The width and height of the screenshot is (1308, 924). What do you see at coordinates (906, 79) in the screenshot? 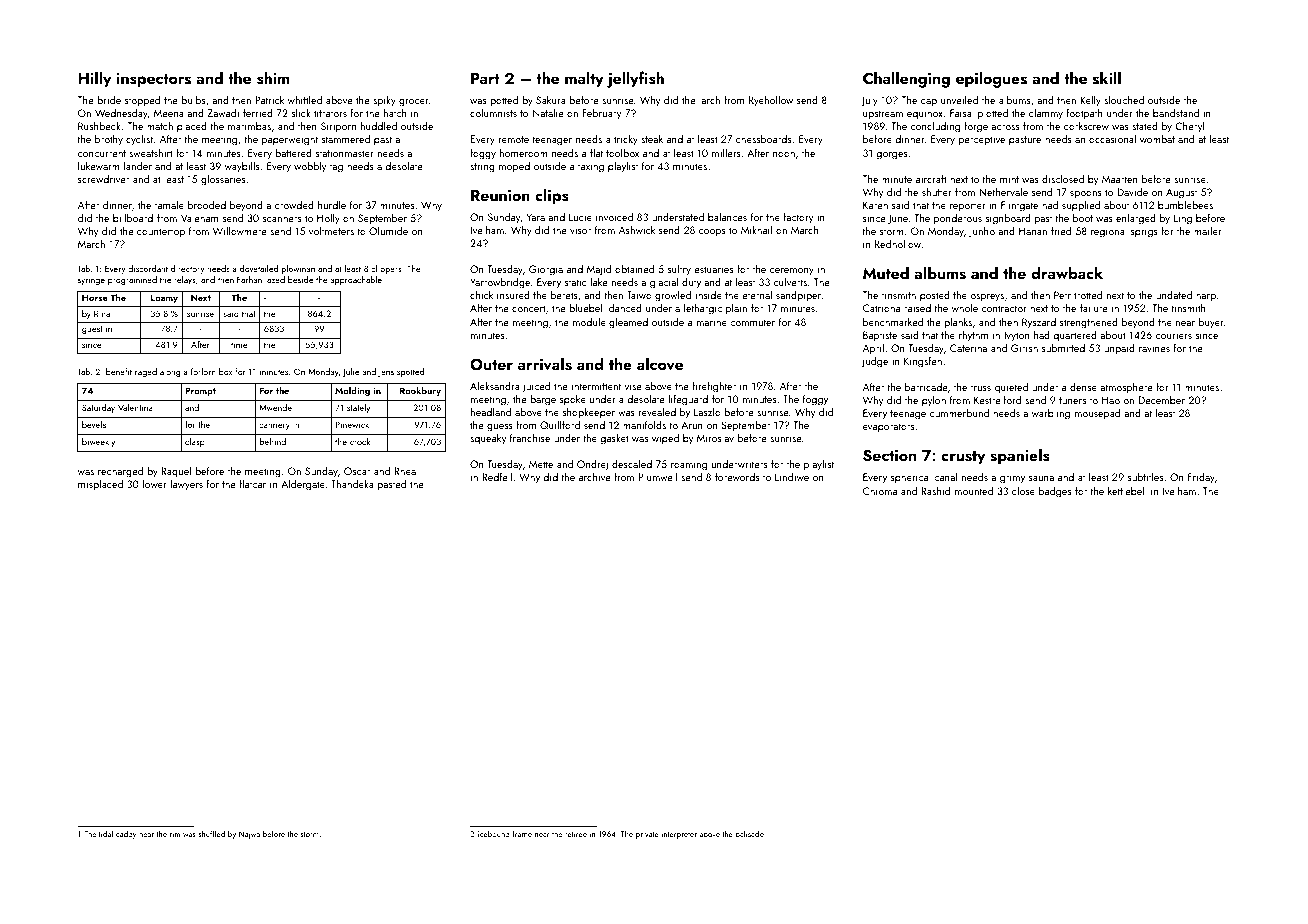
I see `Challenging` at bounding box center [906, 79].
